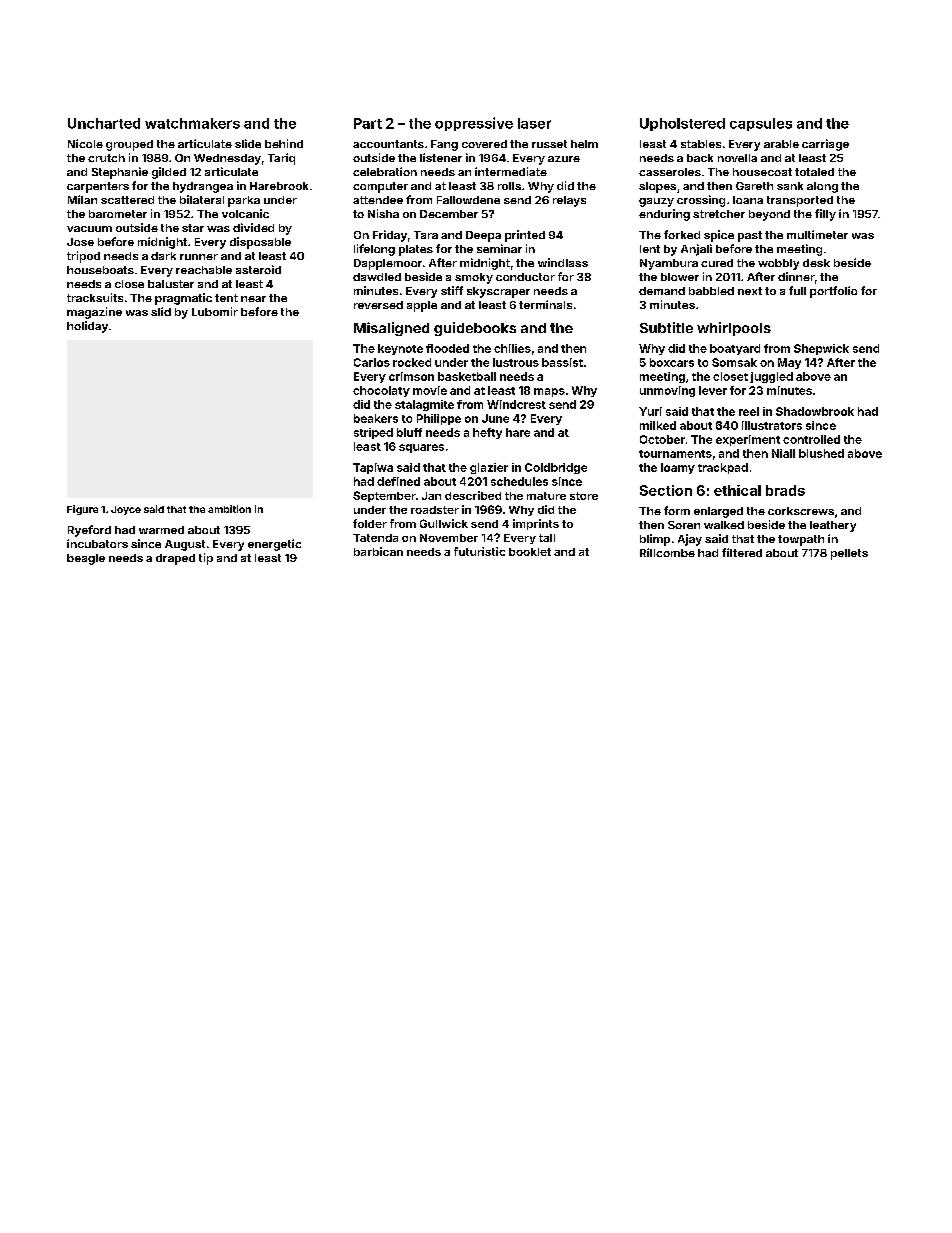  I want to click on slopes, so click(657, 187).
